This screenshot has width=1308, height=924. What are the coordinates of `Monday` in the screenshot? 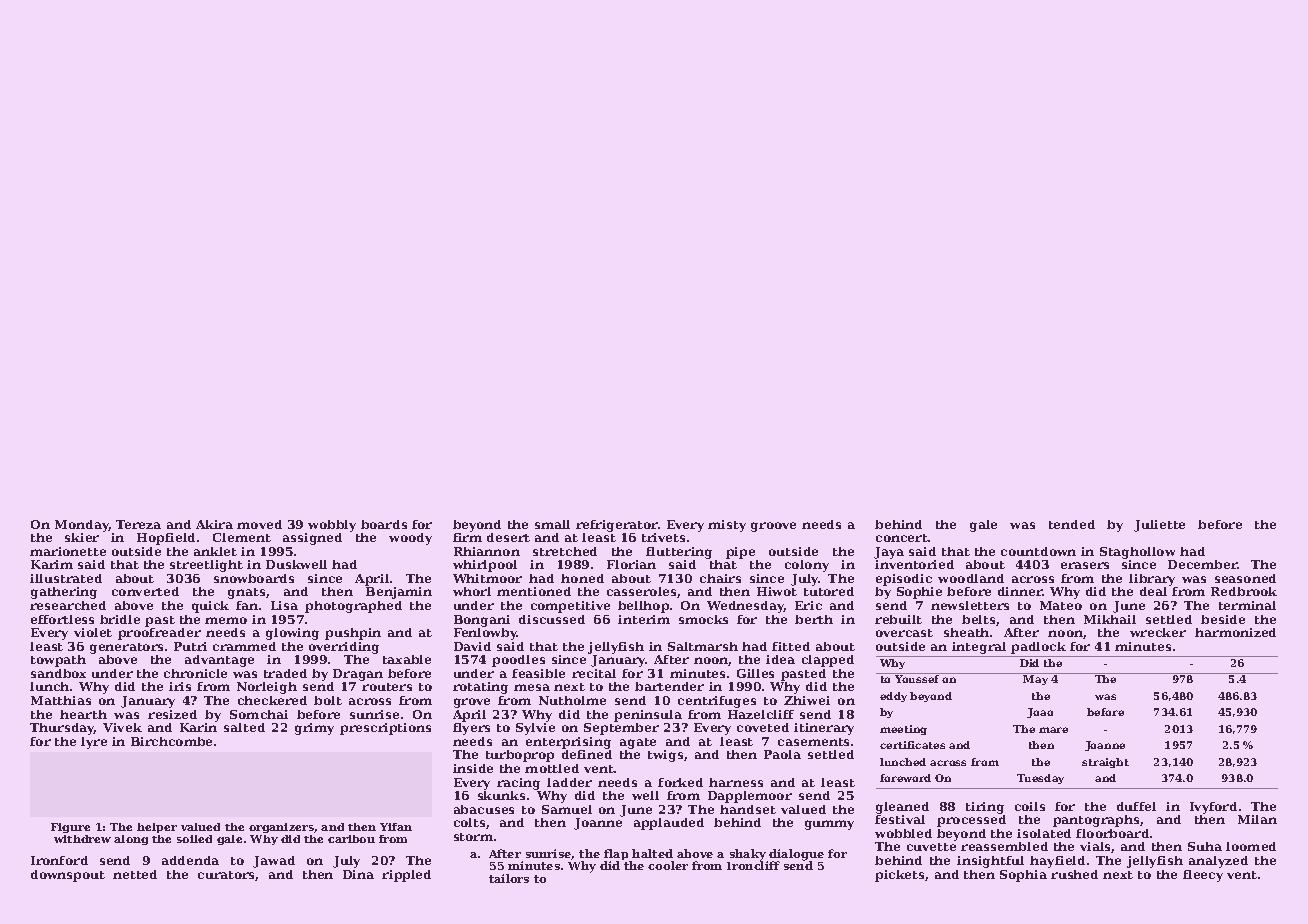 It's located at (82, 526).
